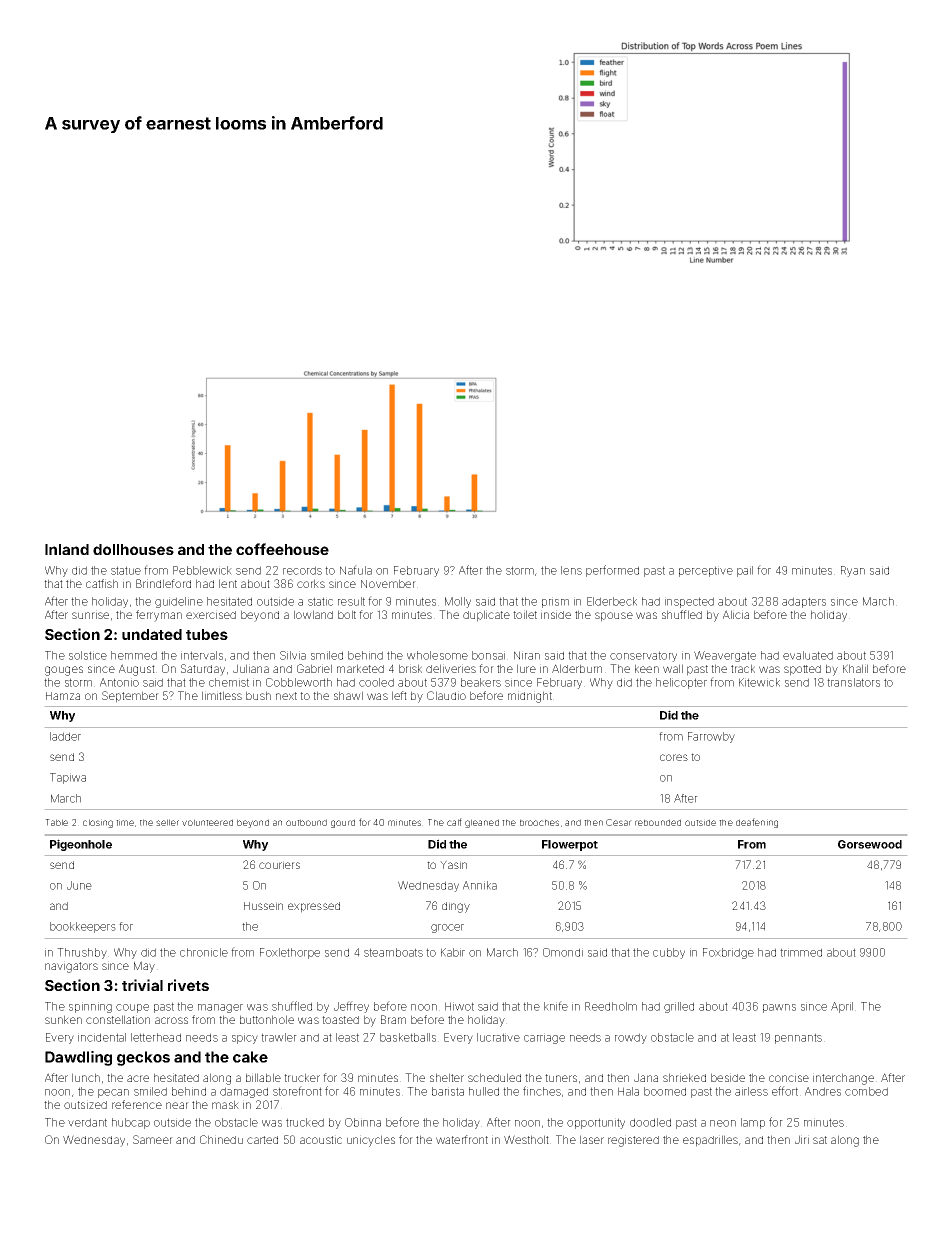 The width and height of the screenshot is (952, 1233). I want to click on Pigeonhole, so click(81, 845).
